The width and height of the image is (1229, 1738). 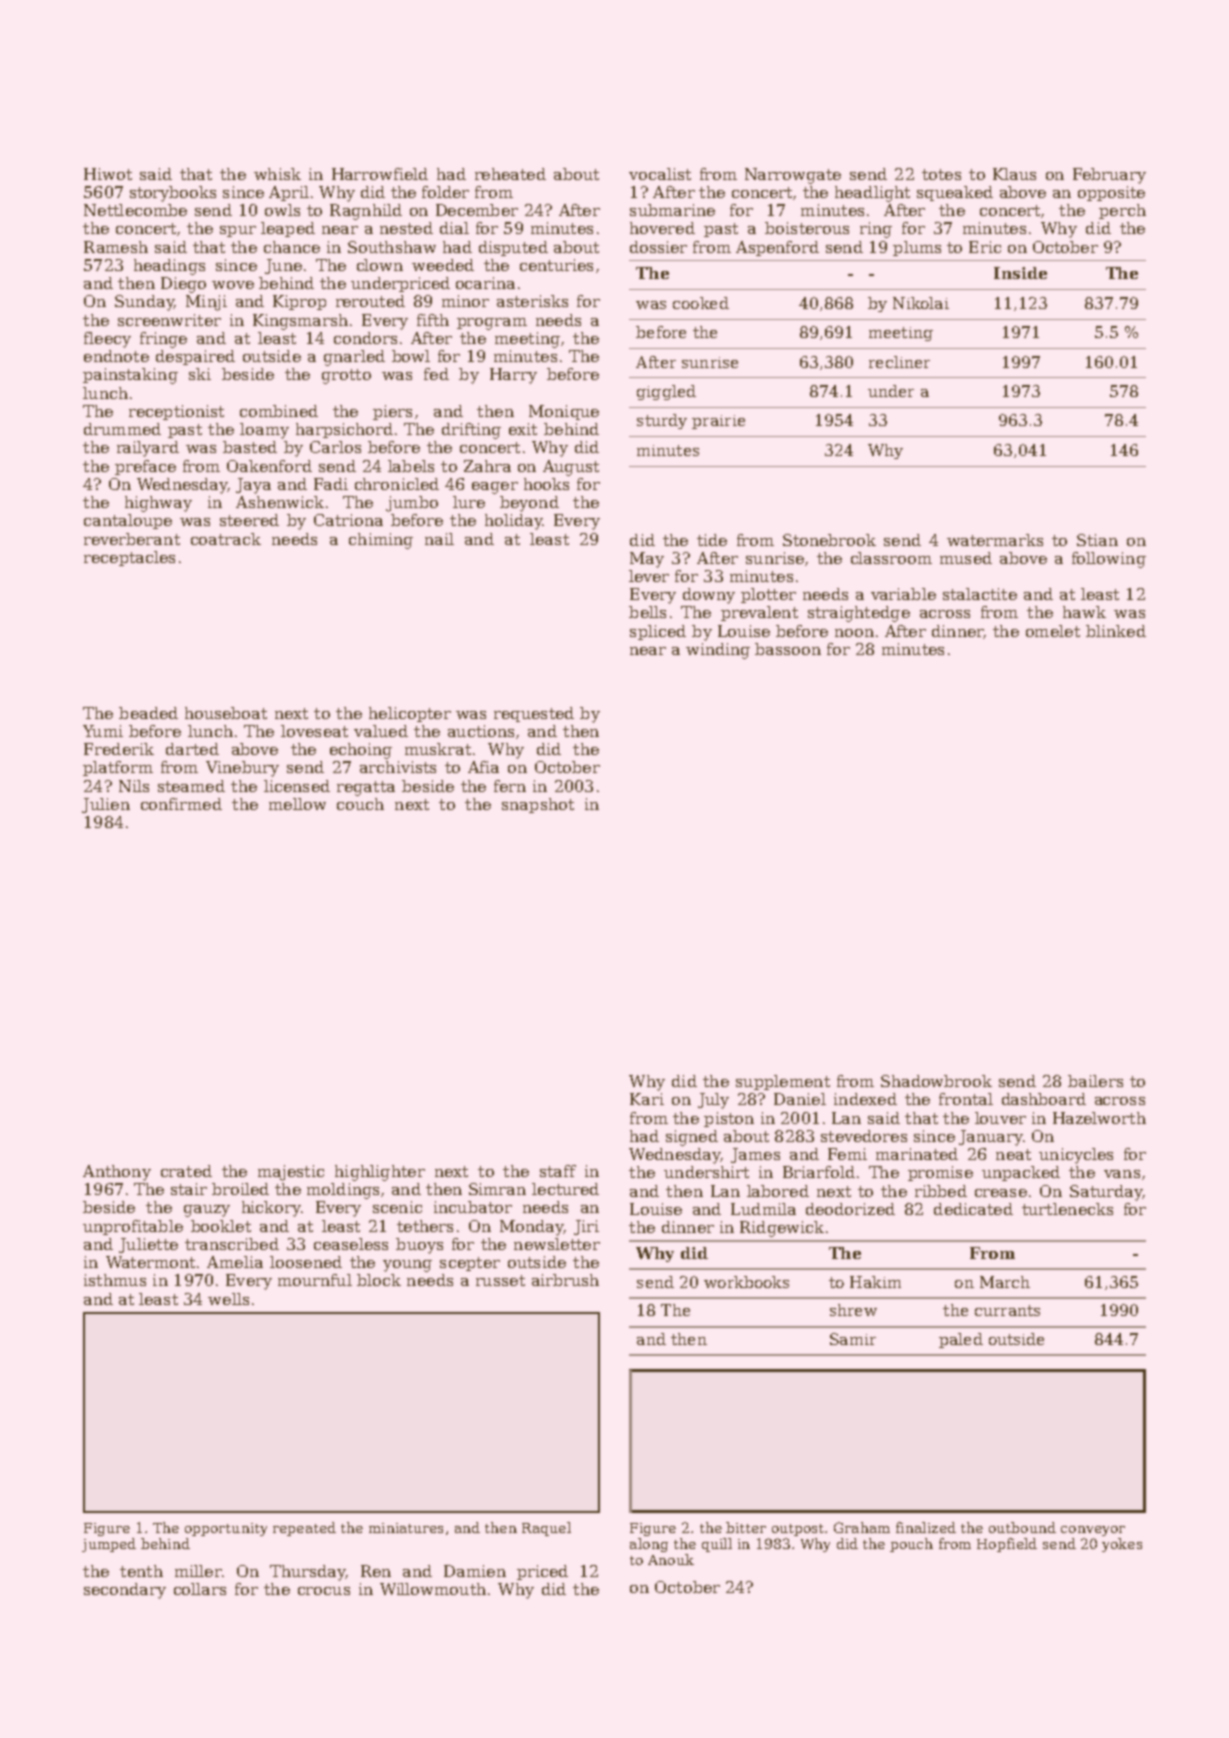 I want to click on Raquel, so click(x=546, y=1529).
